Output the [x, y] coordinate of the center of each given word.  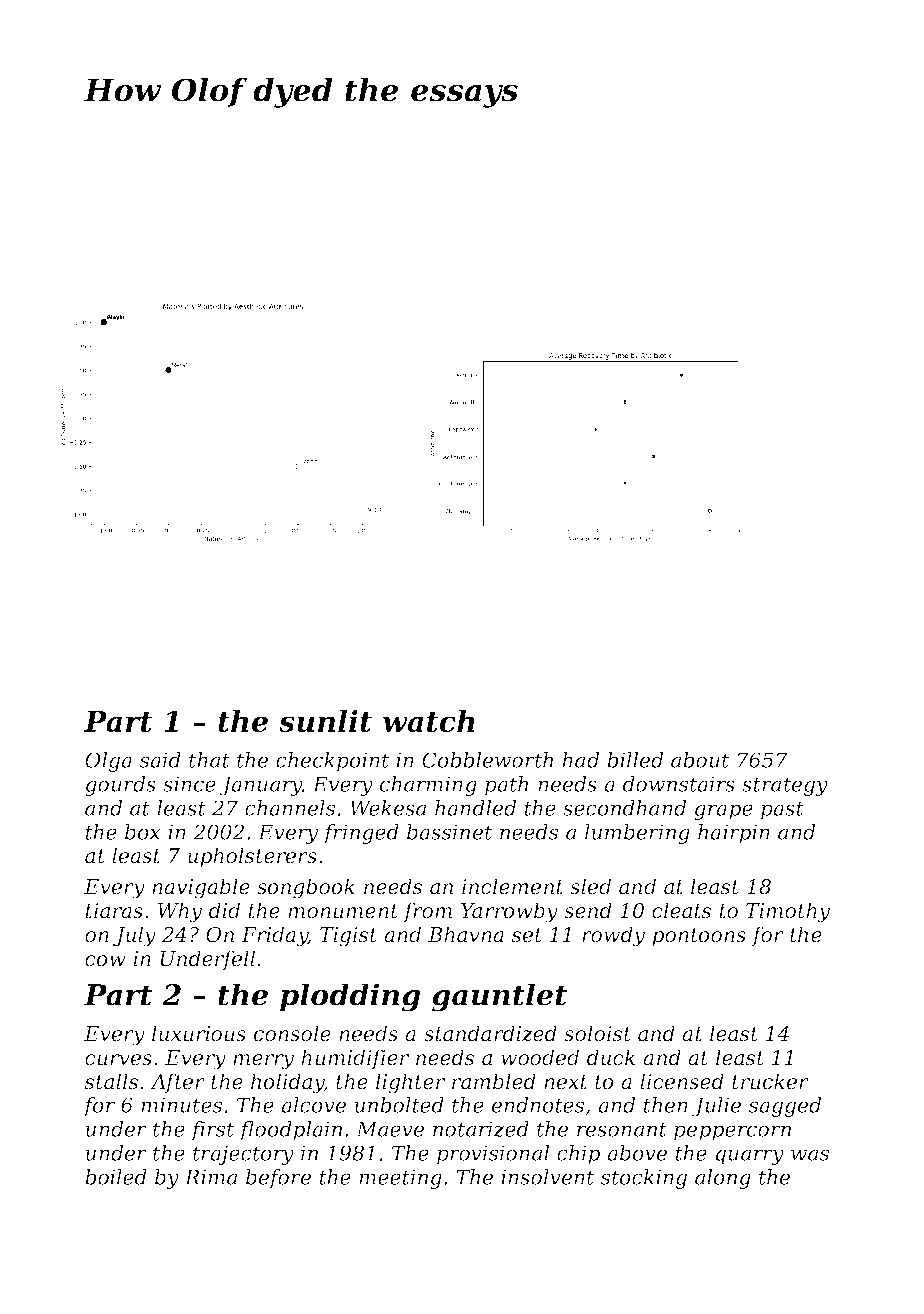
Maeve [390, 1129]
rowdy [613, 936]
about [700, 760]
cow [105, 961]
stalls [111, 1081]
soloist [597, 1033]
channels [290, 808]
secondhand [624, 808]
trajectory [243, 1155]
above [637, 1153]
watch [429, 721]
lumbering [637, 834]
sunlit [325, 721]
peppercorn [732, 1133]
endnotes [538, 1105]
